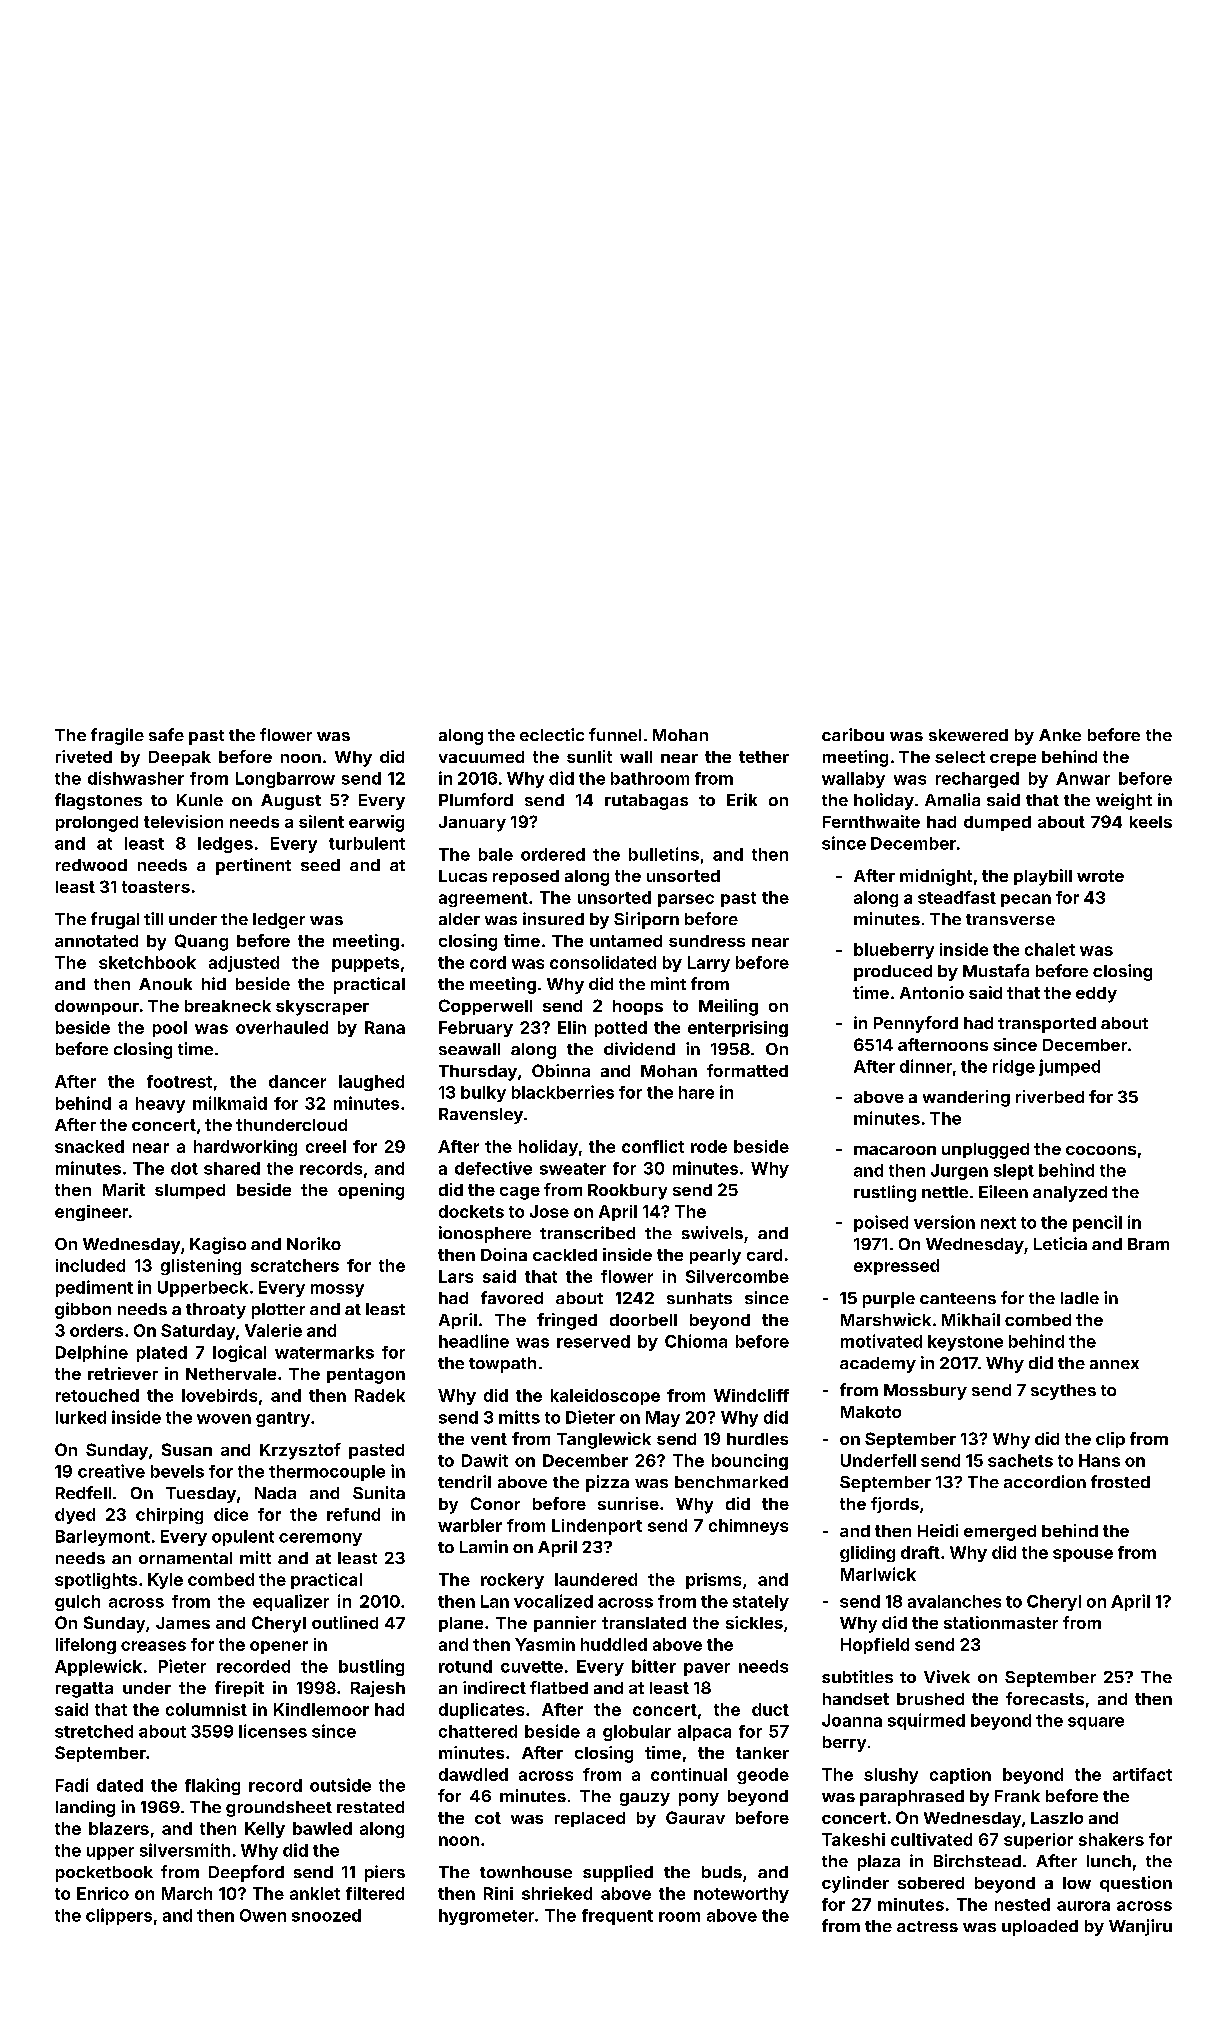 This screenshot has width=1227, height=2022. Describe the element at coordinates (639, 1048) in the screenshot. I see `dividend` at that location.
